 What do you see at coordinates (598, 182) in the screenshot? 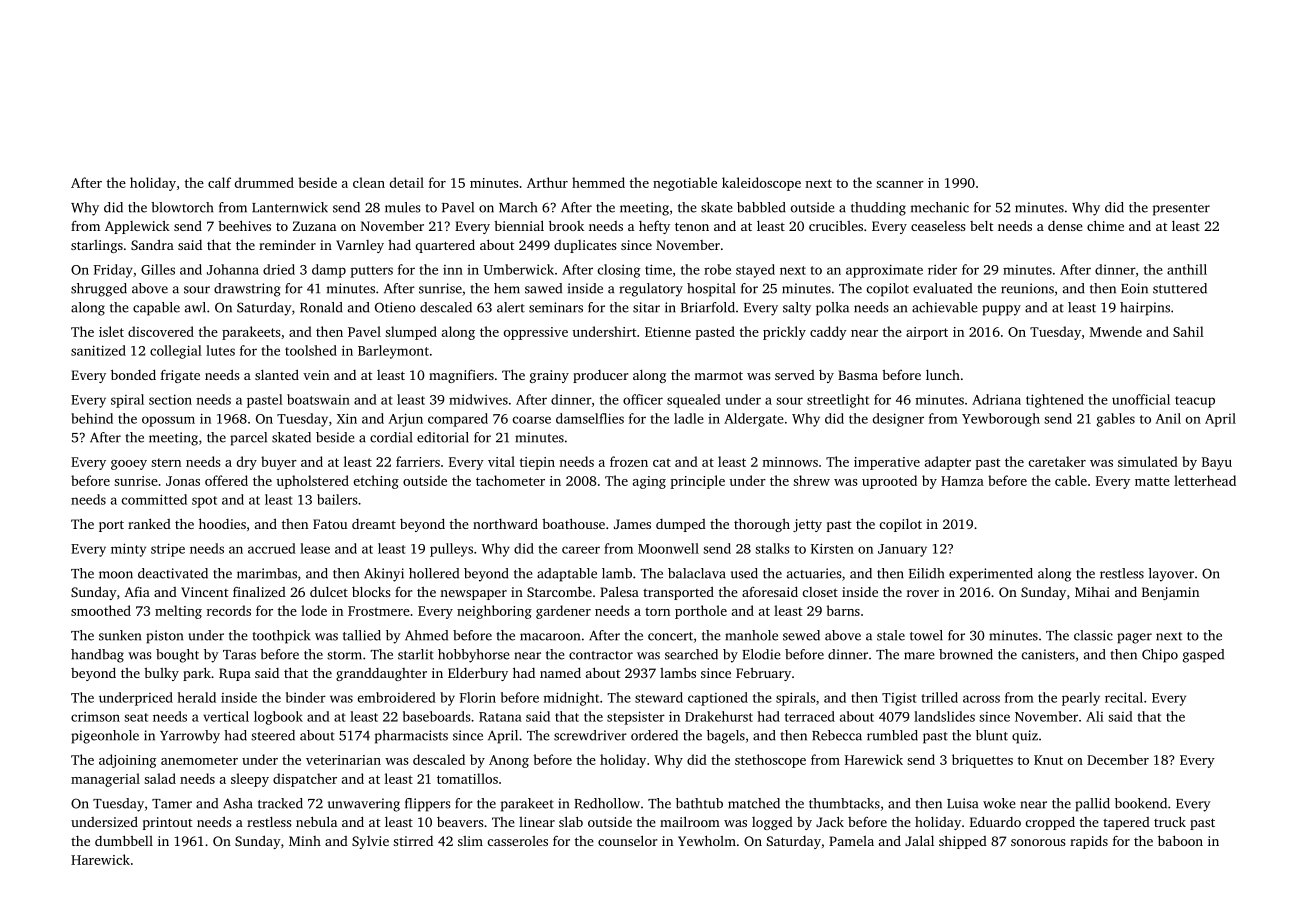
I see `hemmed` at bounding box center [598, 182].
